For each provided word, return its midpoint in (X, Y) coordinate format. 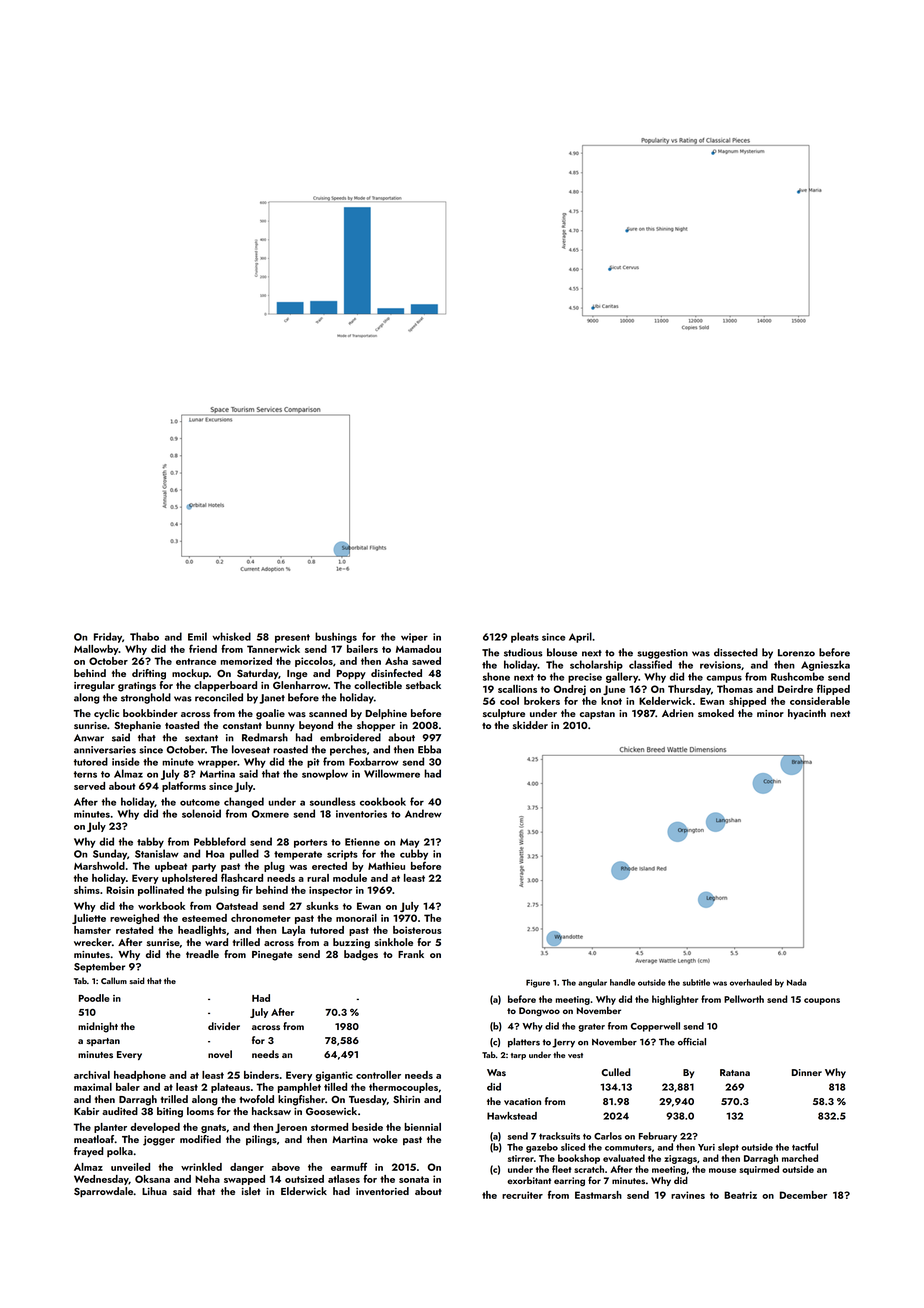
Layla (293, 931)
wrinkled (201, 1167)
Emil (197, 636)
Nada (797, 982)
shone (496, 676)
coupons (822, 1001)
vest (575, 1055)
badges (361, 955)
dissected (736, 652)
